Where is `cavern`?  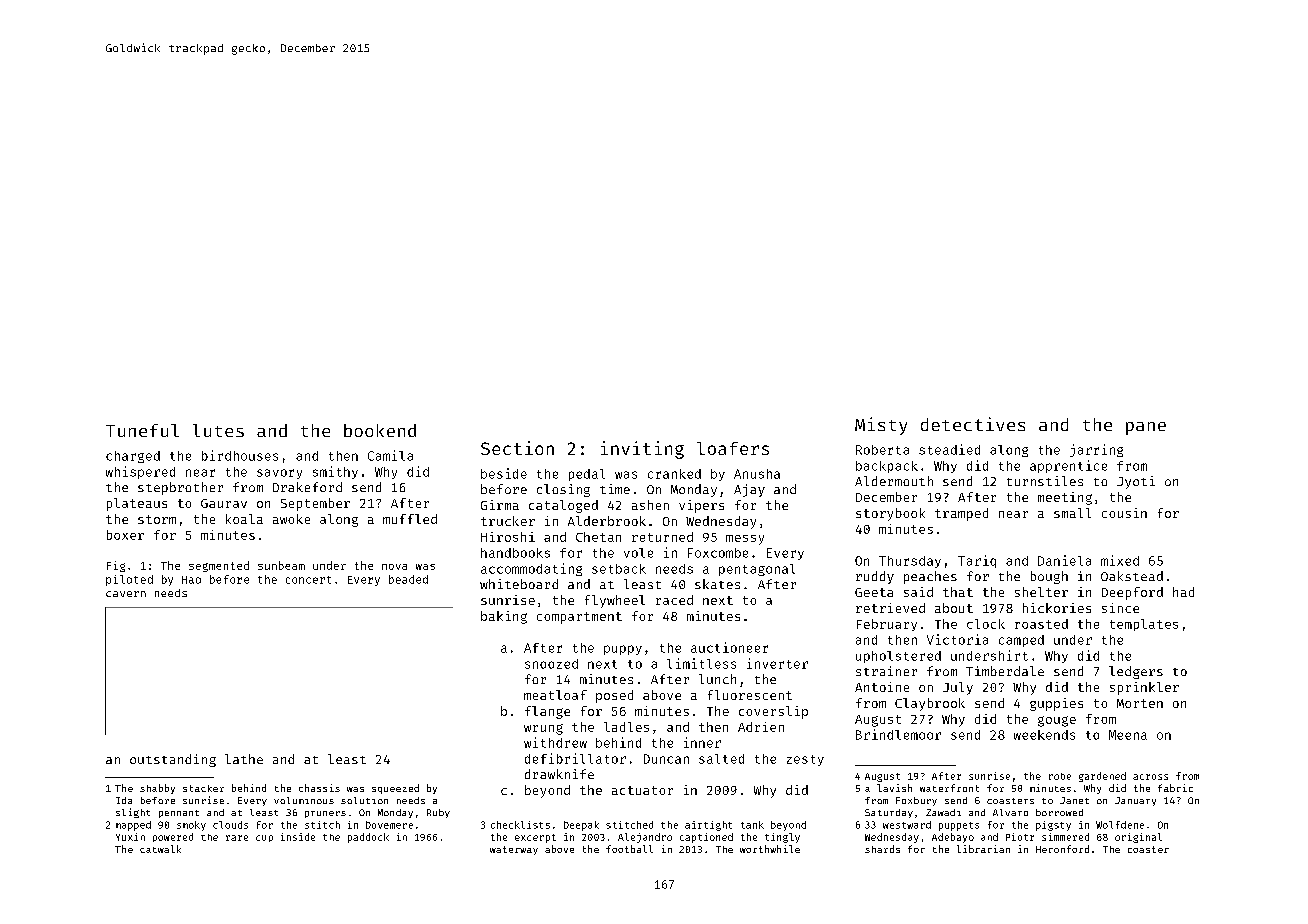 cavern is located at coordinates (126, 594).
